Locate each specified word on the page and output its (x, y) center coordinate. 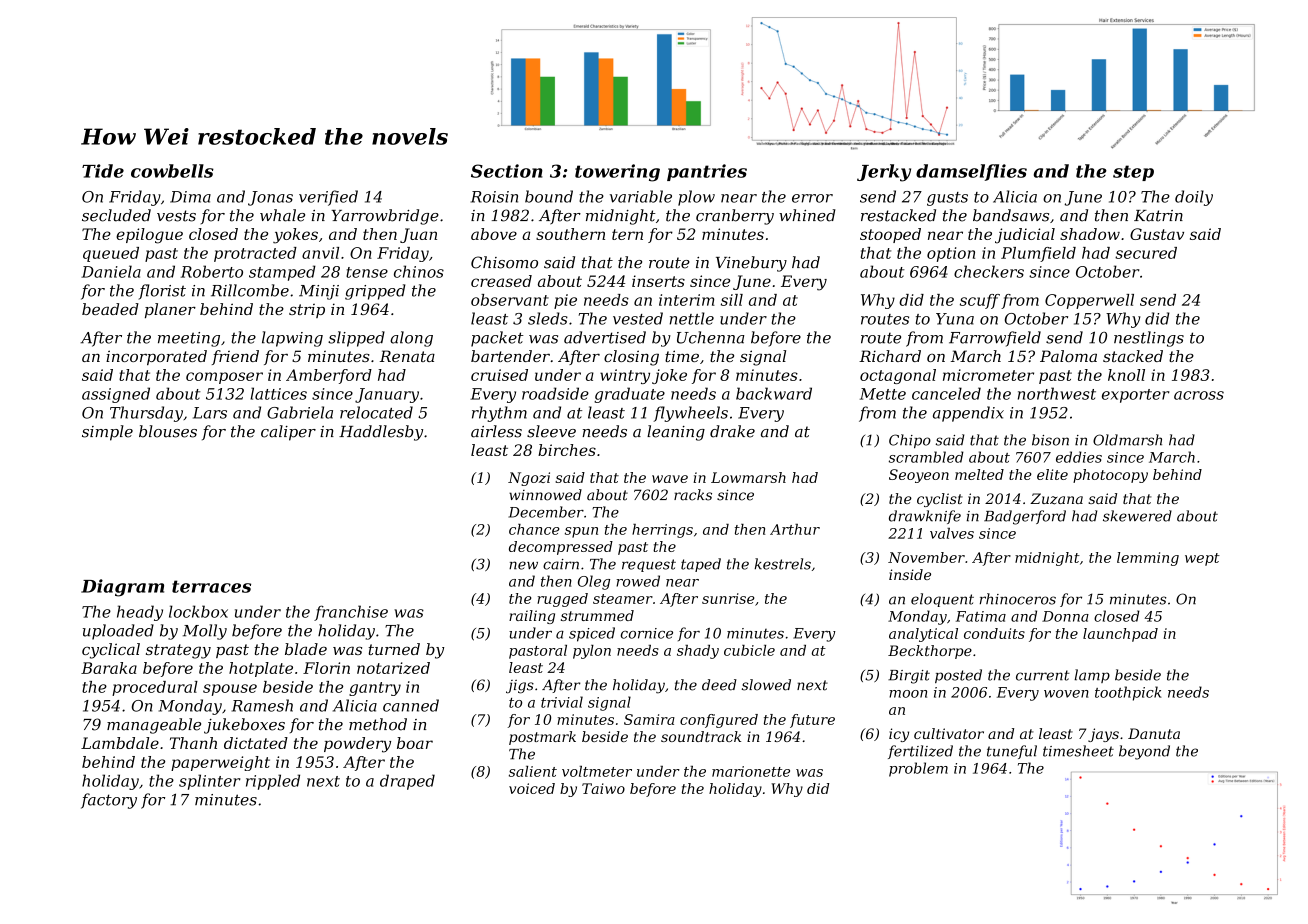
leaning (676, 433)
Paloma (1068, 356)
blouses (168, 431)
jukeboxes (244, 726)
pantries (707, 172)
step (1133, 173)
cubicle (749, 650)
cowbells (172, 171)
